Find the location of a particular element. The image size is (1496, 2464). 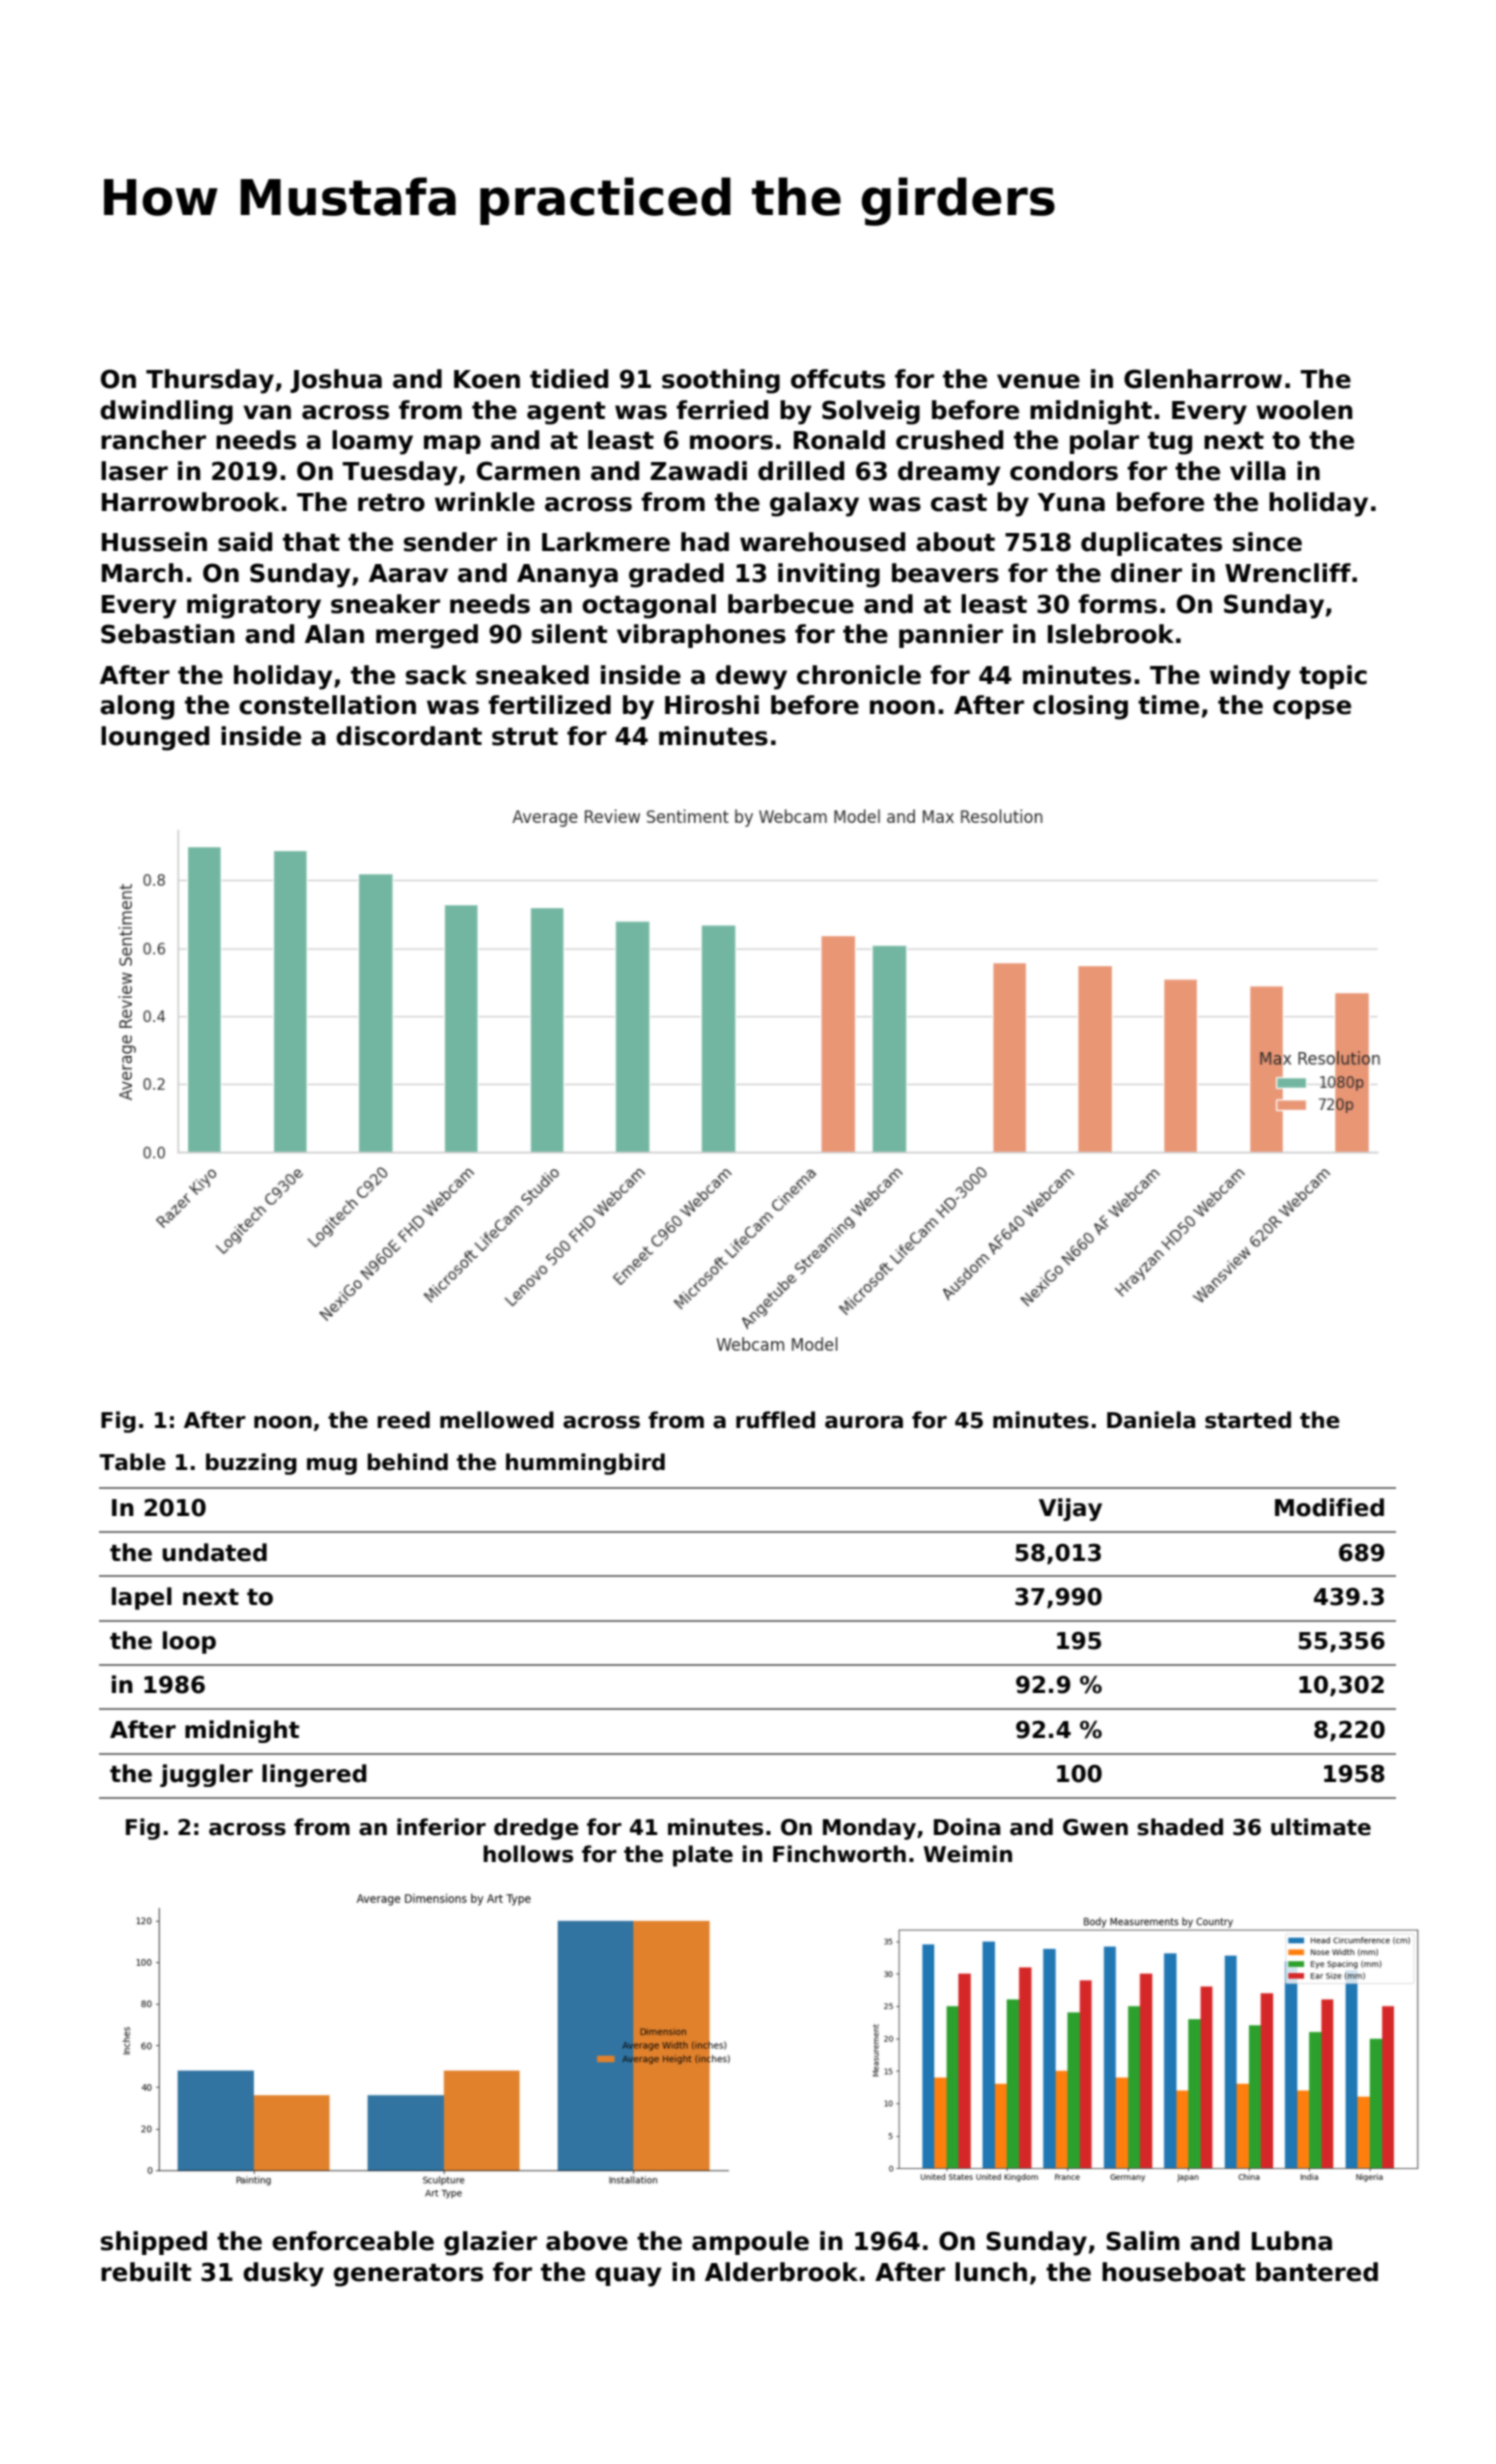

Modified is located at coordinates (1329, 1507).
